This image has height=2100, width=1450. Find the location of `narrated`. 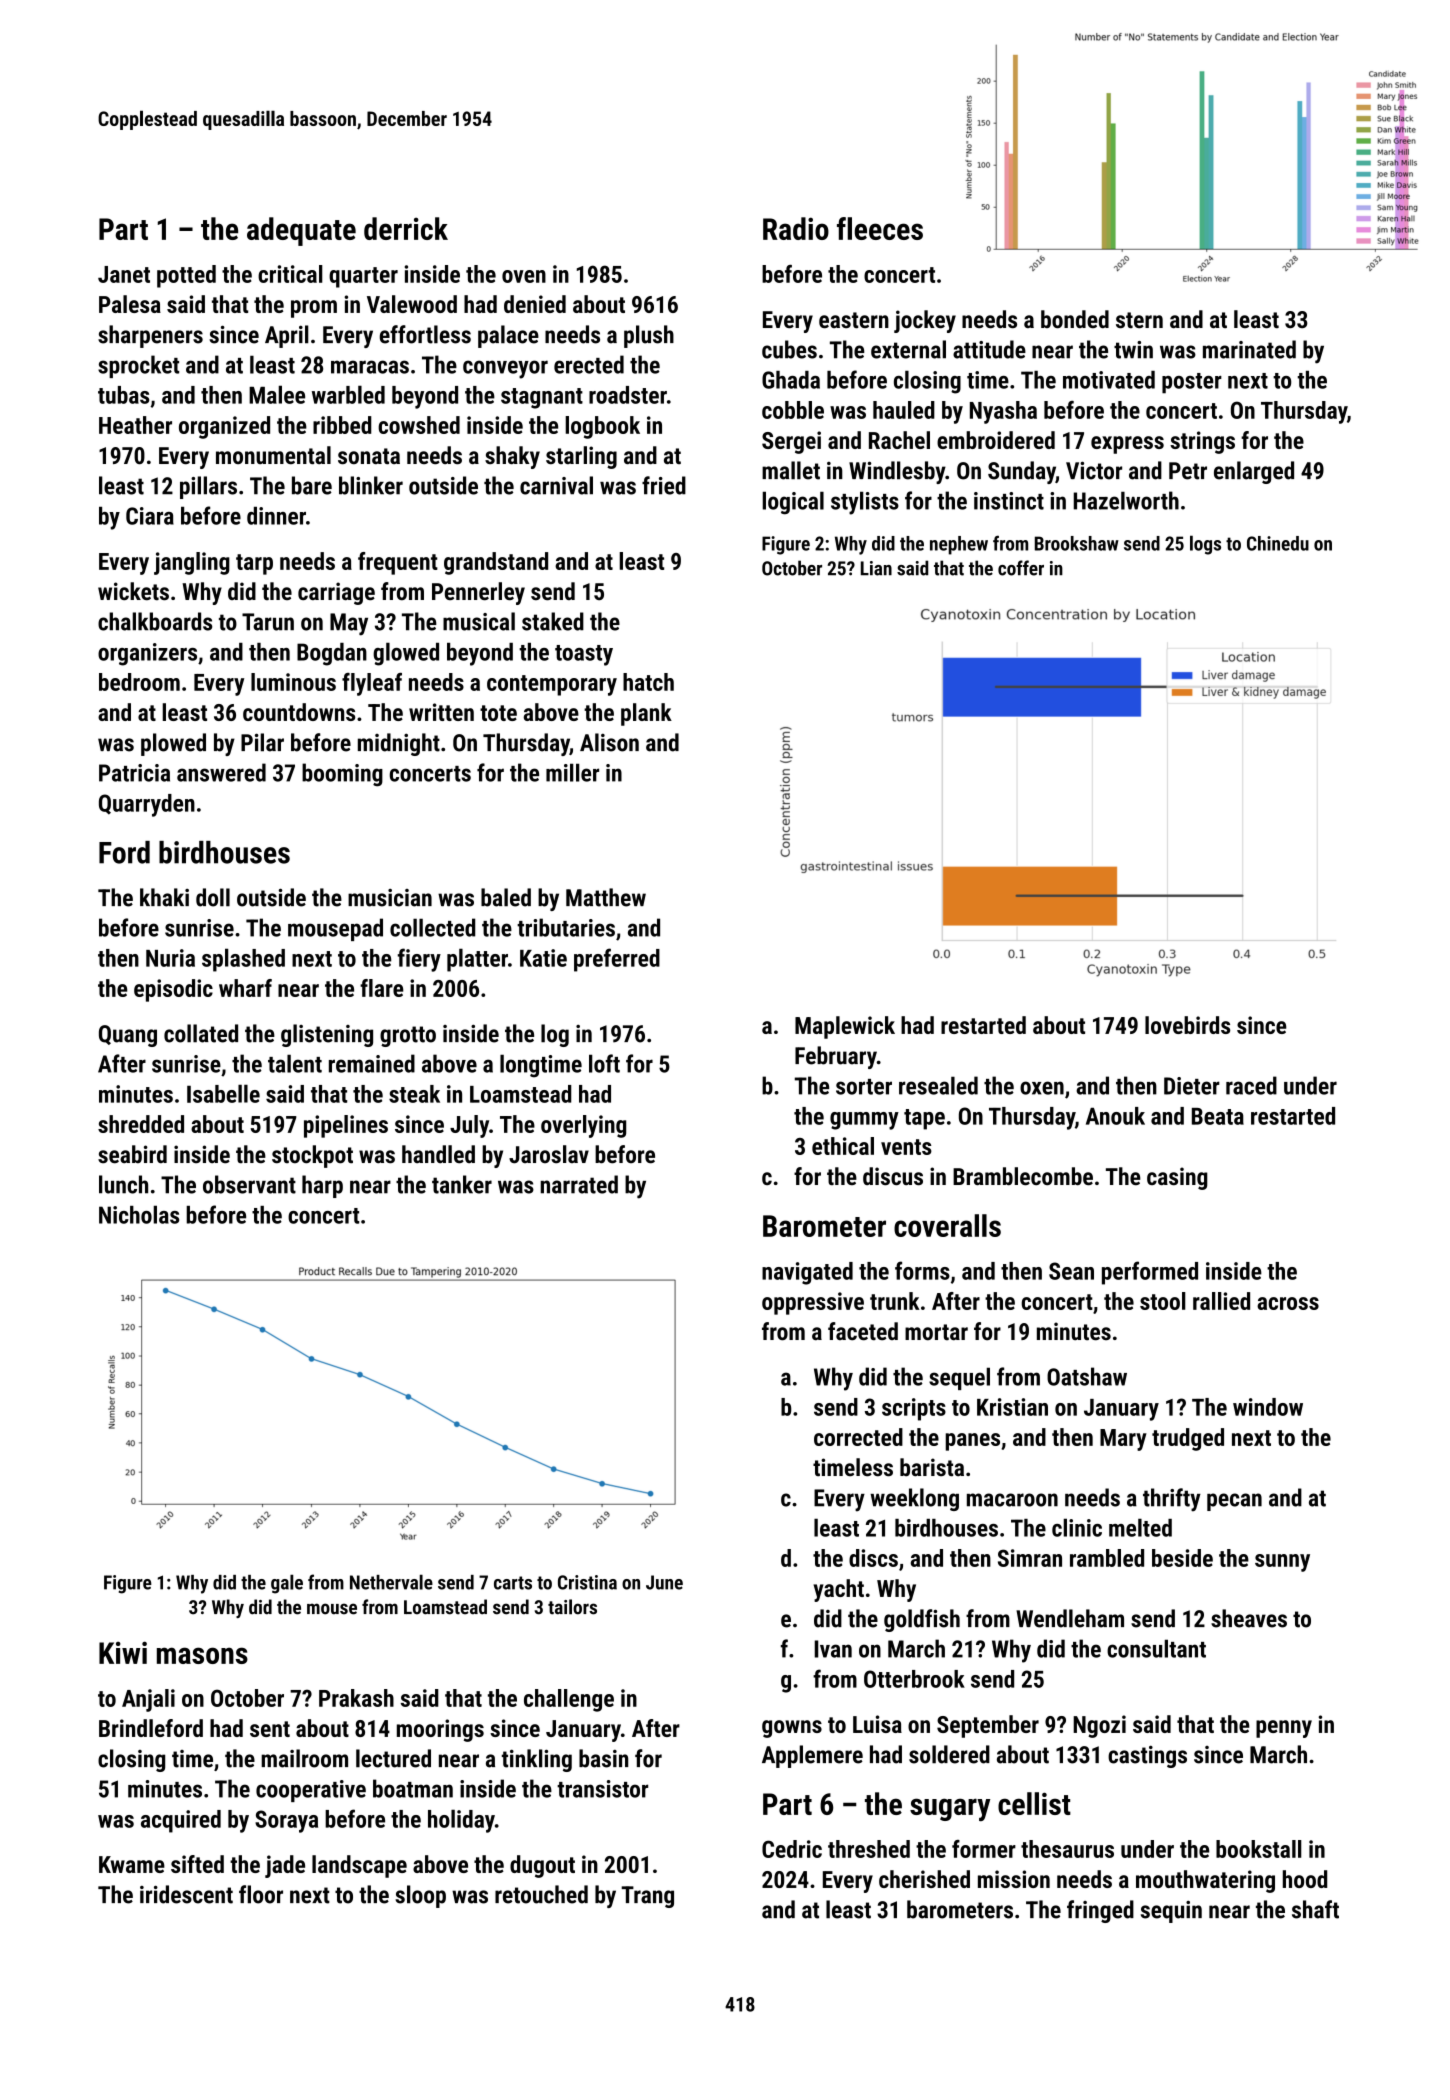

narrated is located at coordinates (579, 1184).
